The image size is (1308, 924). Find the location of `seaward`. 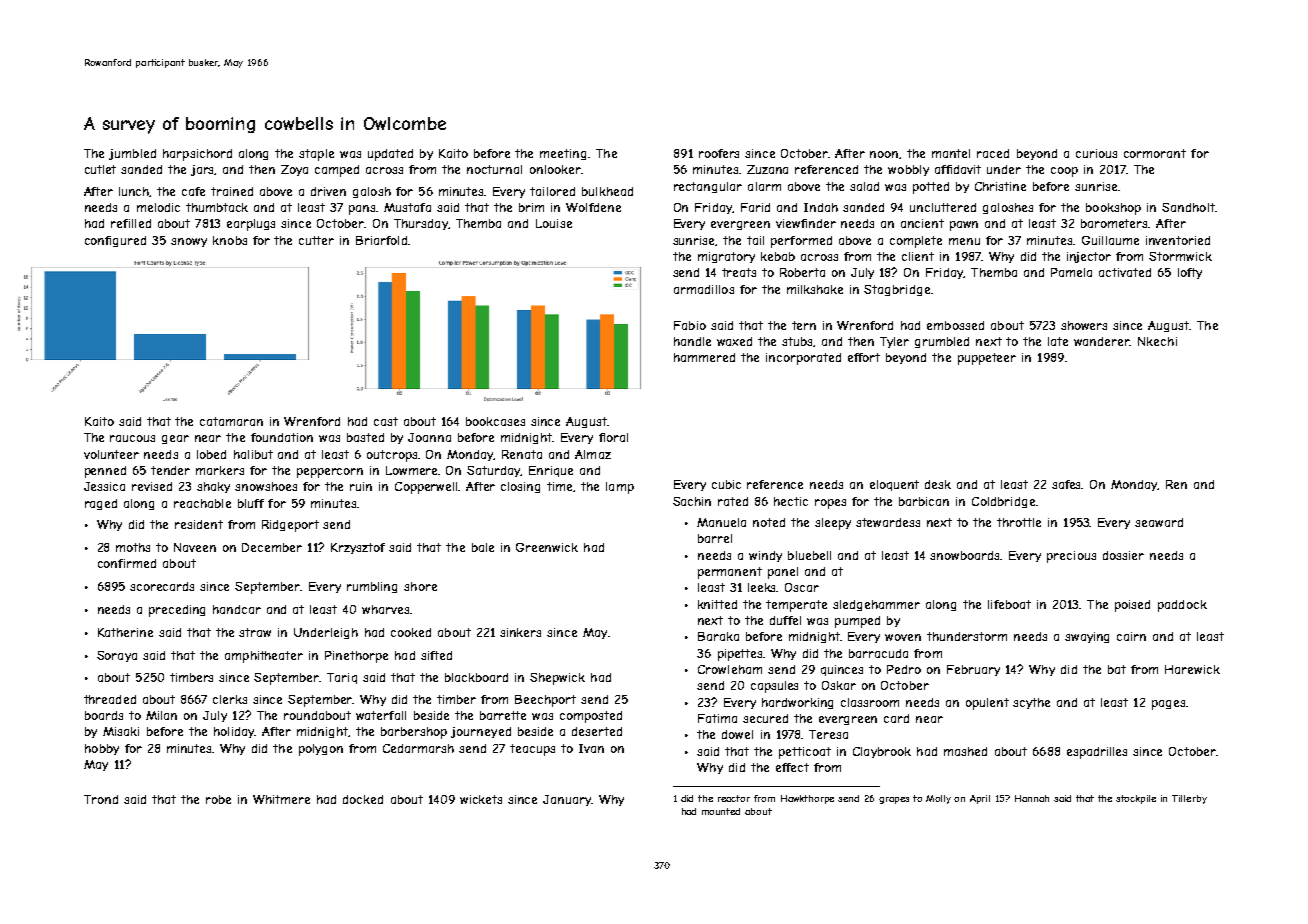

seaward is located at coordinates (1159, 522).
